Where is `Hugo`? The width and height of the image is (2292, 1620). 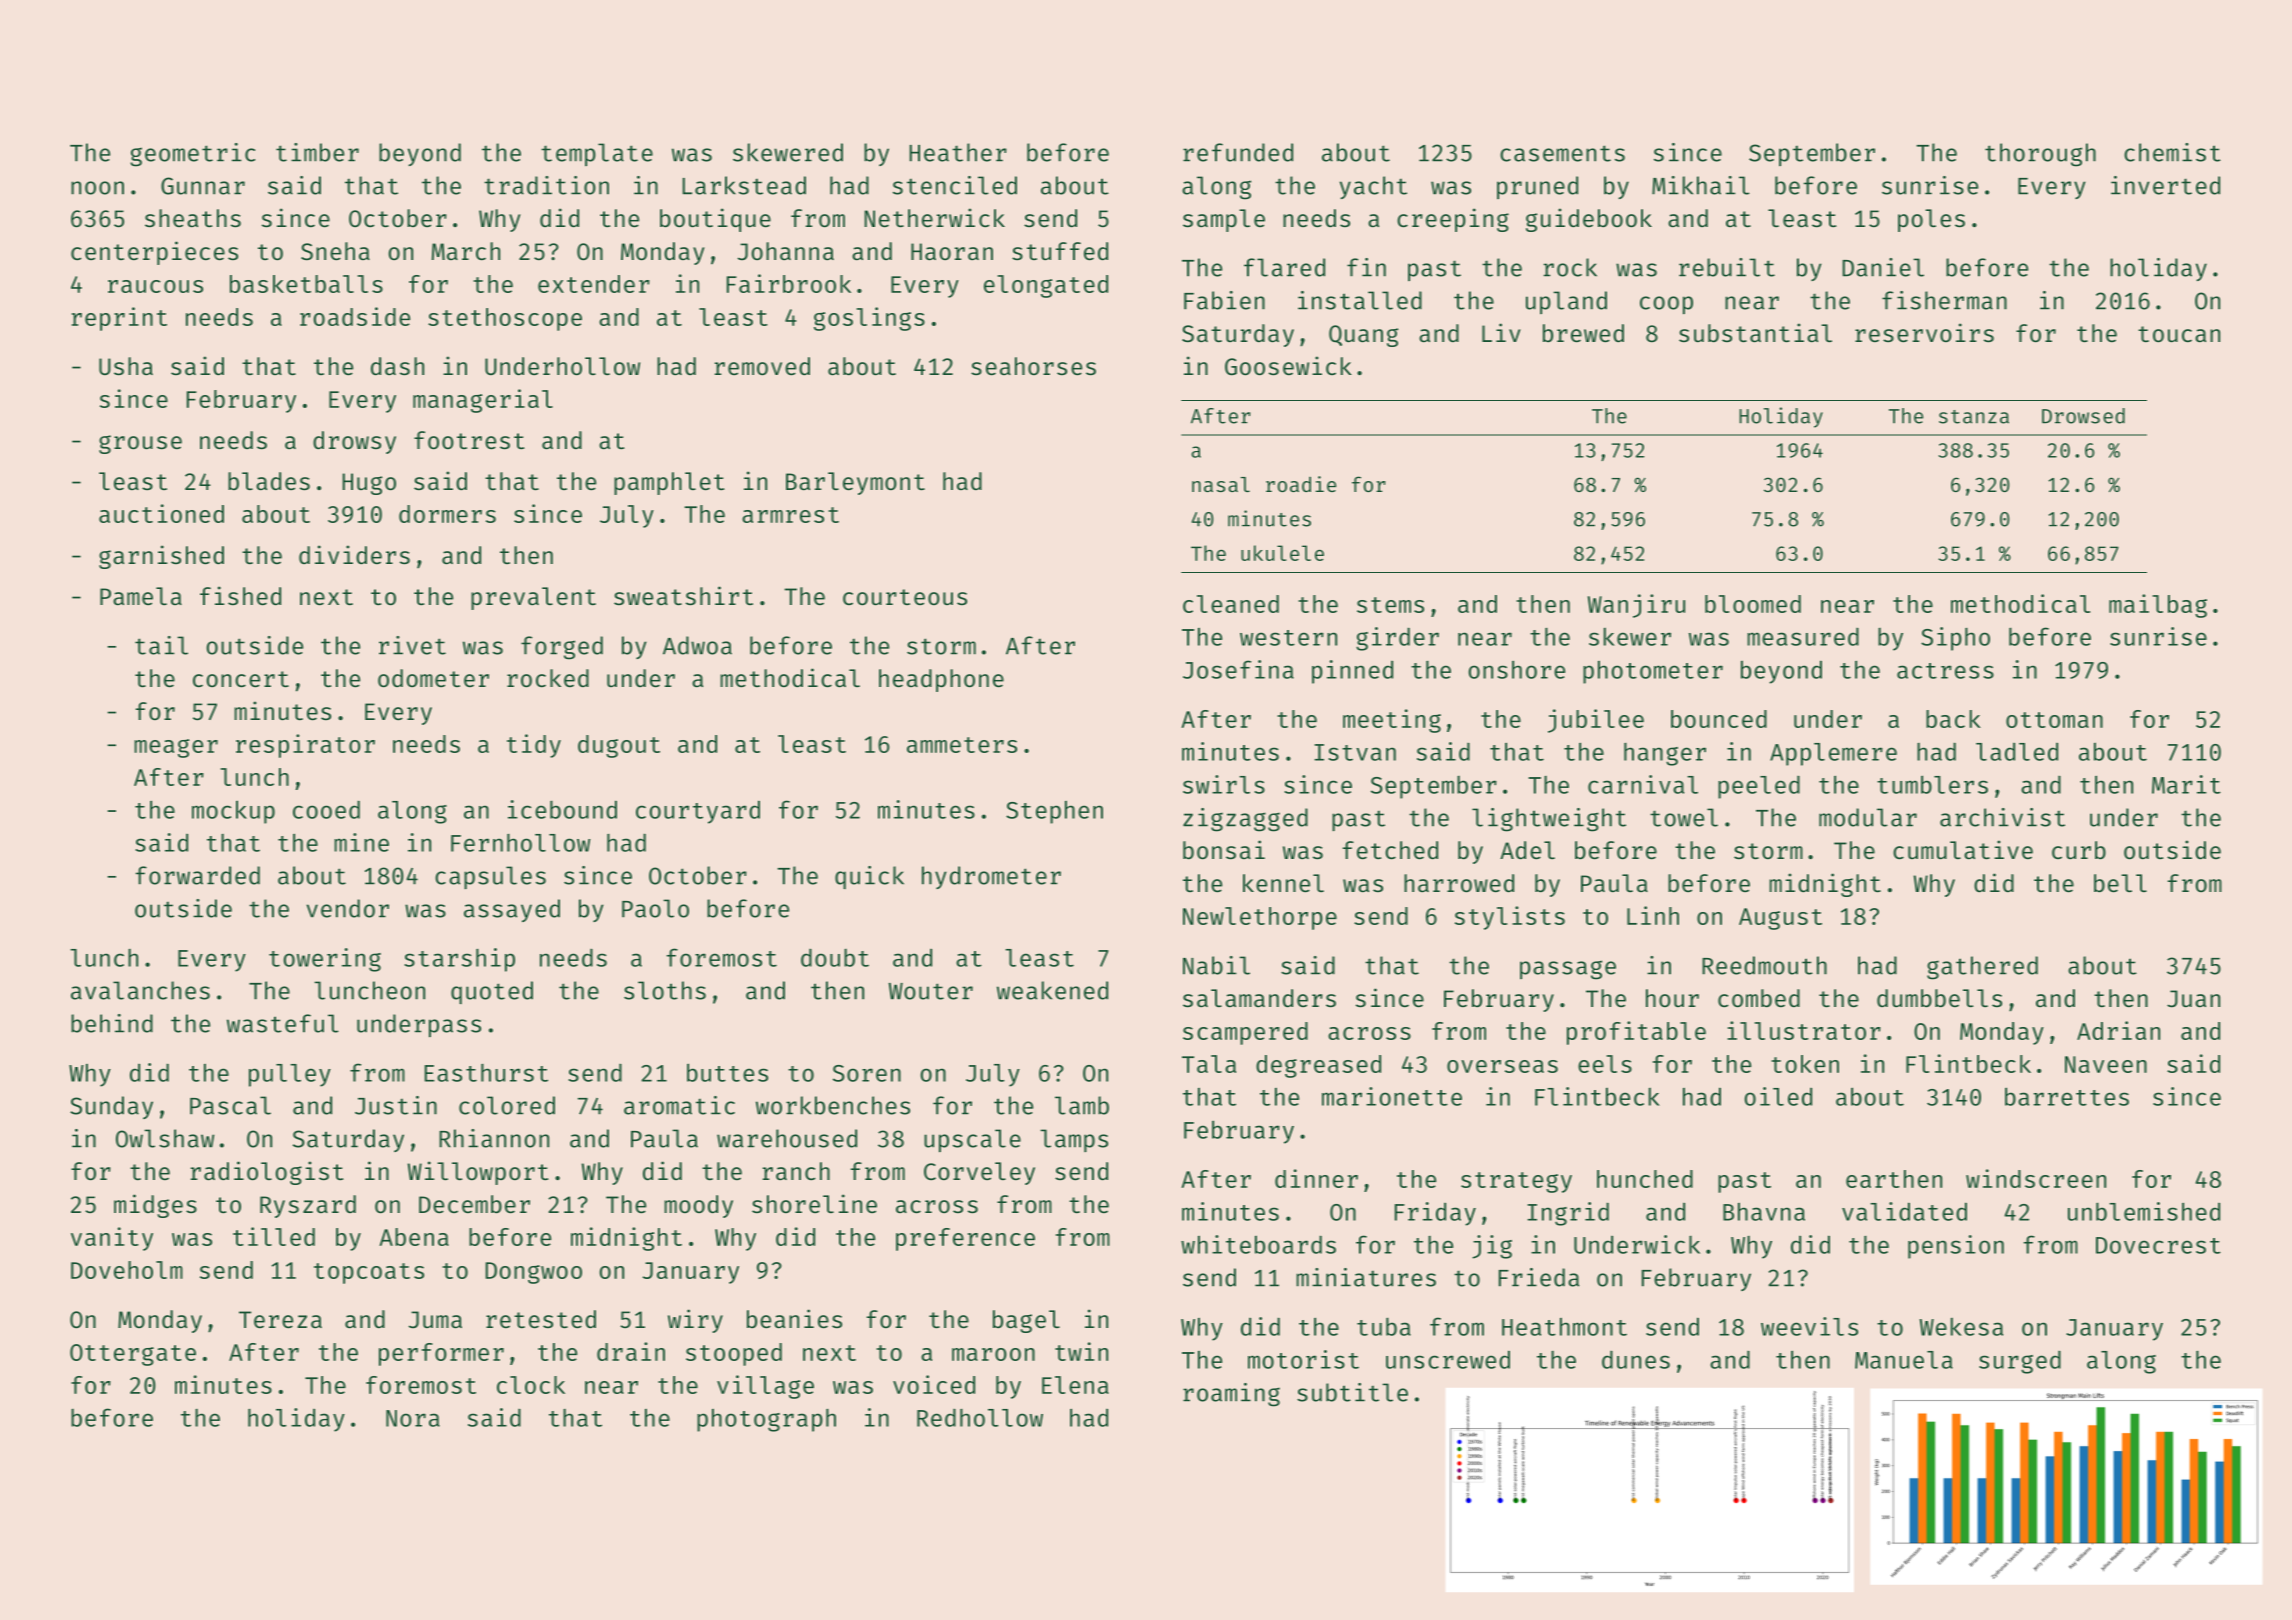
Hugo is located at coordinates (369, 484).
